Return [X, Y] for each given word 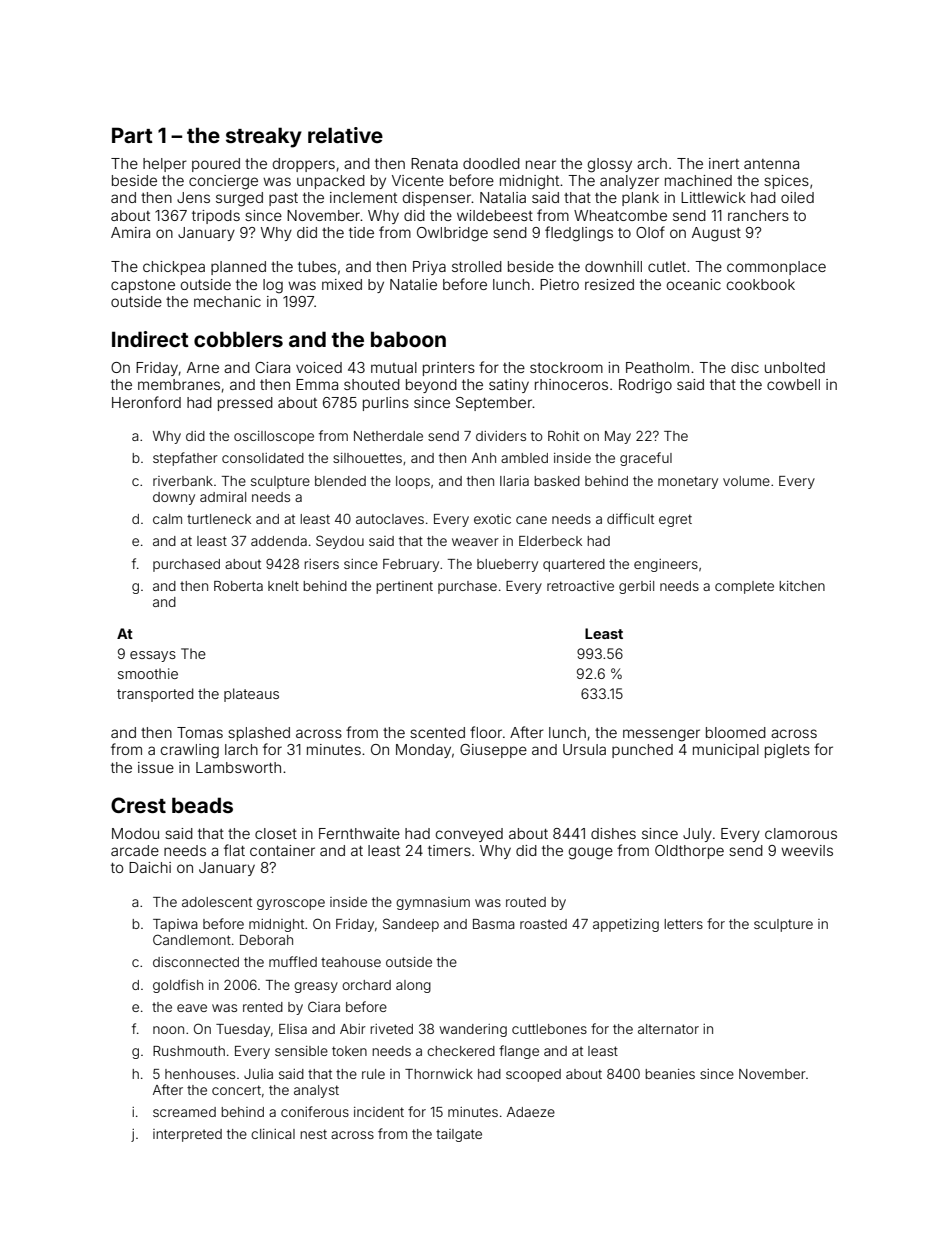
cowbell [793, 384]
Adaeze [531, 1112]
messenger [661, 735]
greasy [316, 987]
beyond [431, 386]
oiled [797, 197]
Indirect [150, 339]
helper [165, 165]
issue [156, 767]
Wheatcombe [620, 215]
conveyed [469, 835]
